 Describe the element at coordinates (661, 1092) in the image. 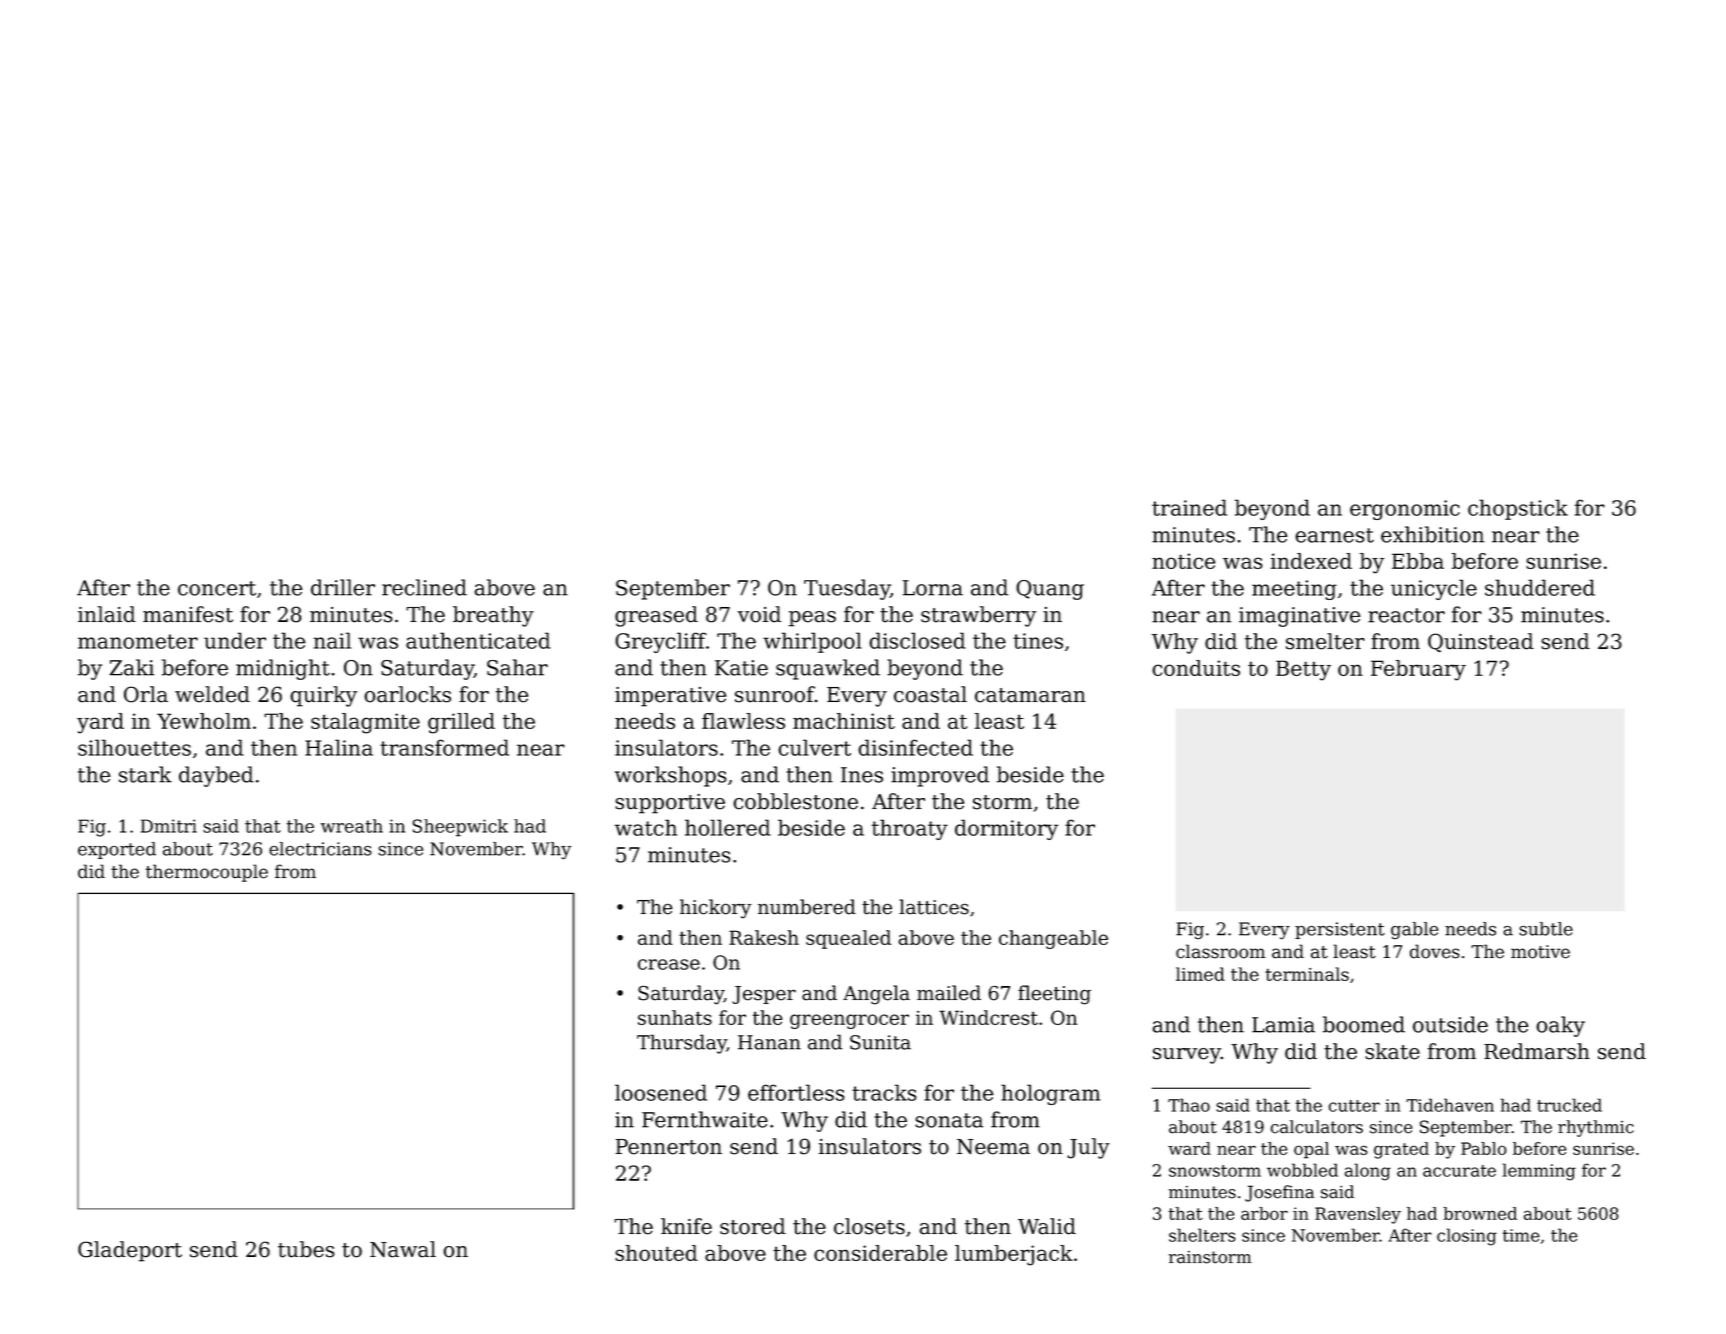

I see `loosened` at that location.
